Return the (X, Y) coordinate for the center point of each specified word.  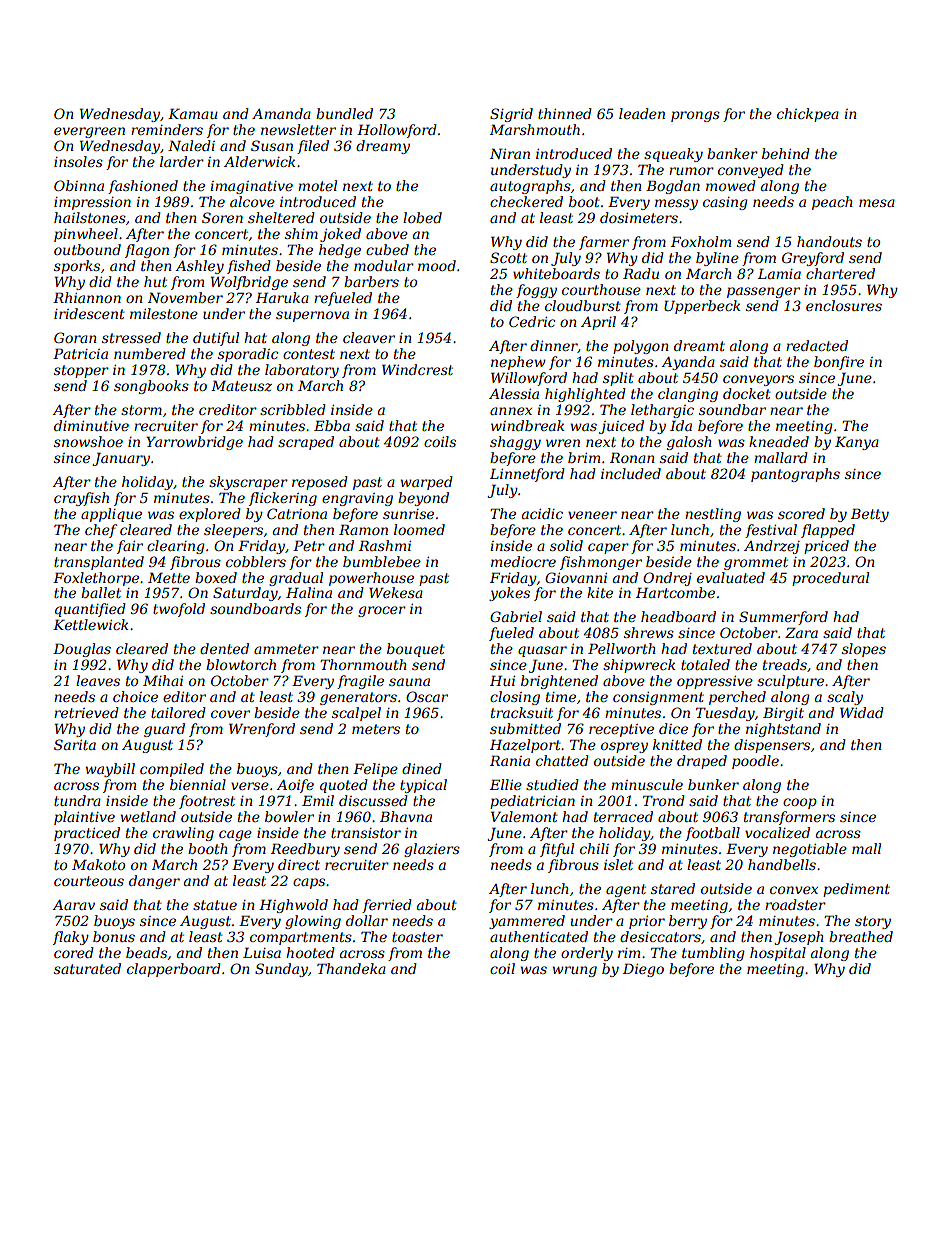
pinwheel (86, 235)
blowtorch (241, 664)
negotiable (810, 850)
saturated (87, 968)
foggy (536, 291)
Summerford (783, 618)
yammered (527, 922)
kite (600, 592)
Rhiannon (87, 297)
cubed (387, 249)
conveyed (751, 171)
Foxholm (701, 241)
